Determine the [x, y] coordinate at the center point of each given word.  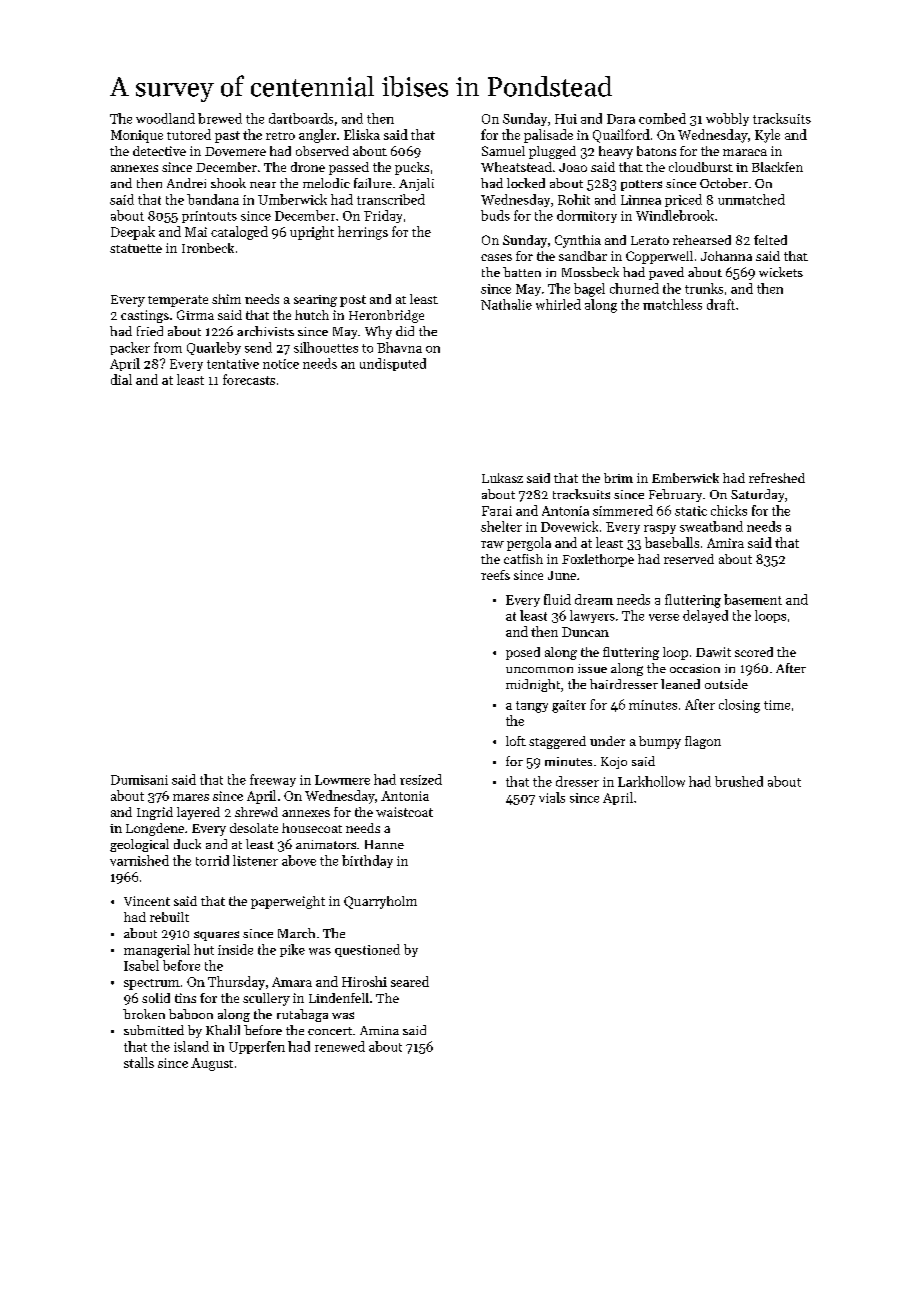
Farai [497, 511]
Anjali [416, 184]
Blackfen [777, 167]
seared [410, 981]
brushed [739, 781]
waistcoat [404, 812]
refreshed [777, 478]
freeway [273, 780]
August [212, 1064]
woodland [165, 118]
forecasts [249, 379]
